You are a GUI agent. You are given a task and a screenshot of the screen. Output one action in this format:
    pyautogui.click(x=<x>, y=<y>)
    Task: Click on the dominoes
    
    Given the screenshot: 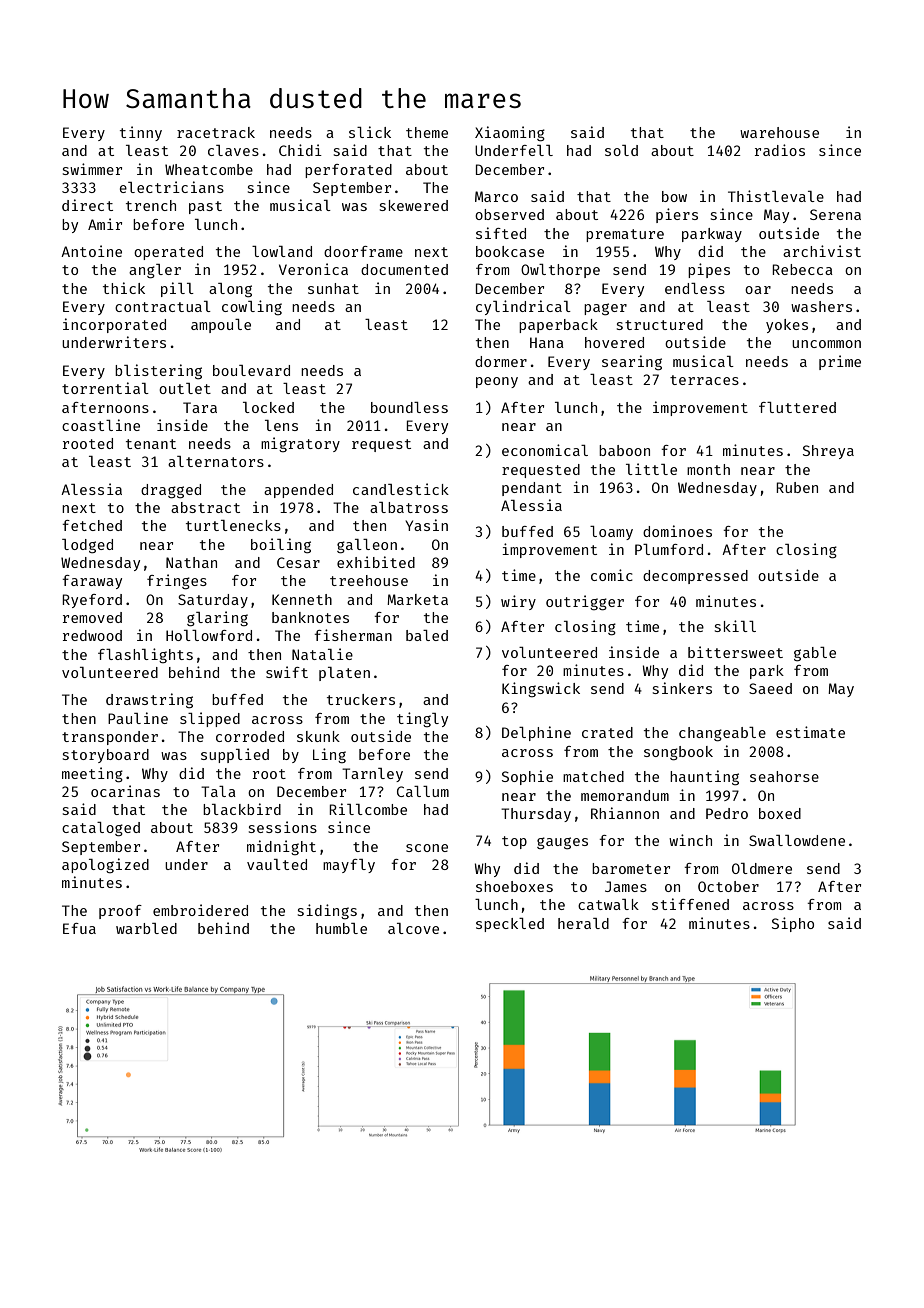 What is the action you would take?
    pyautogui.click(x=677, y=531)
